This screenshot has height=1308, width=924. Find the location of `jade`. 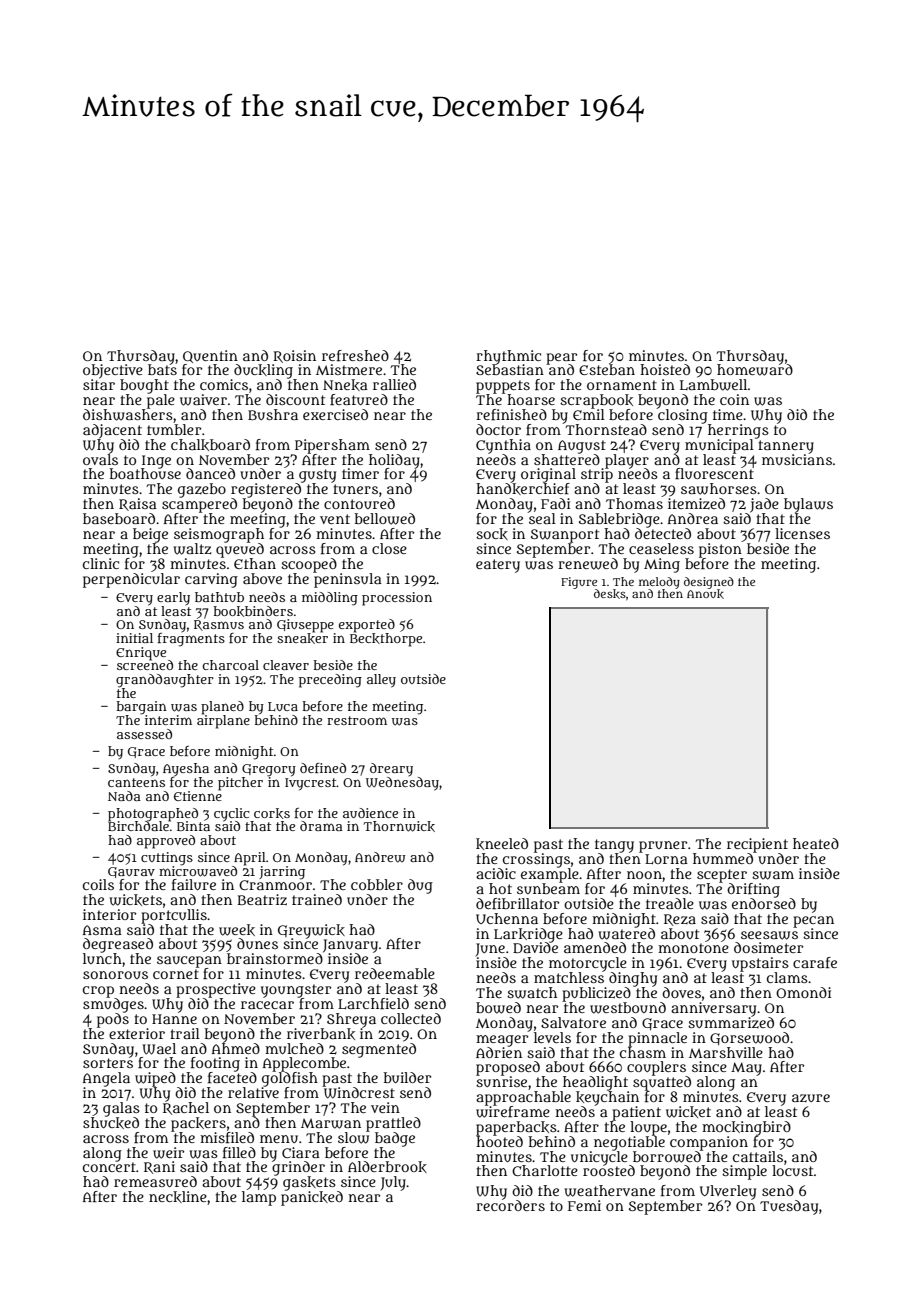

jade is located at coordinates (764, 505).
